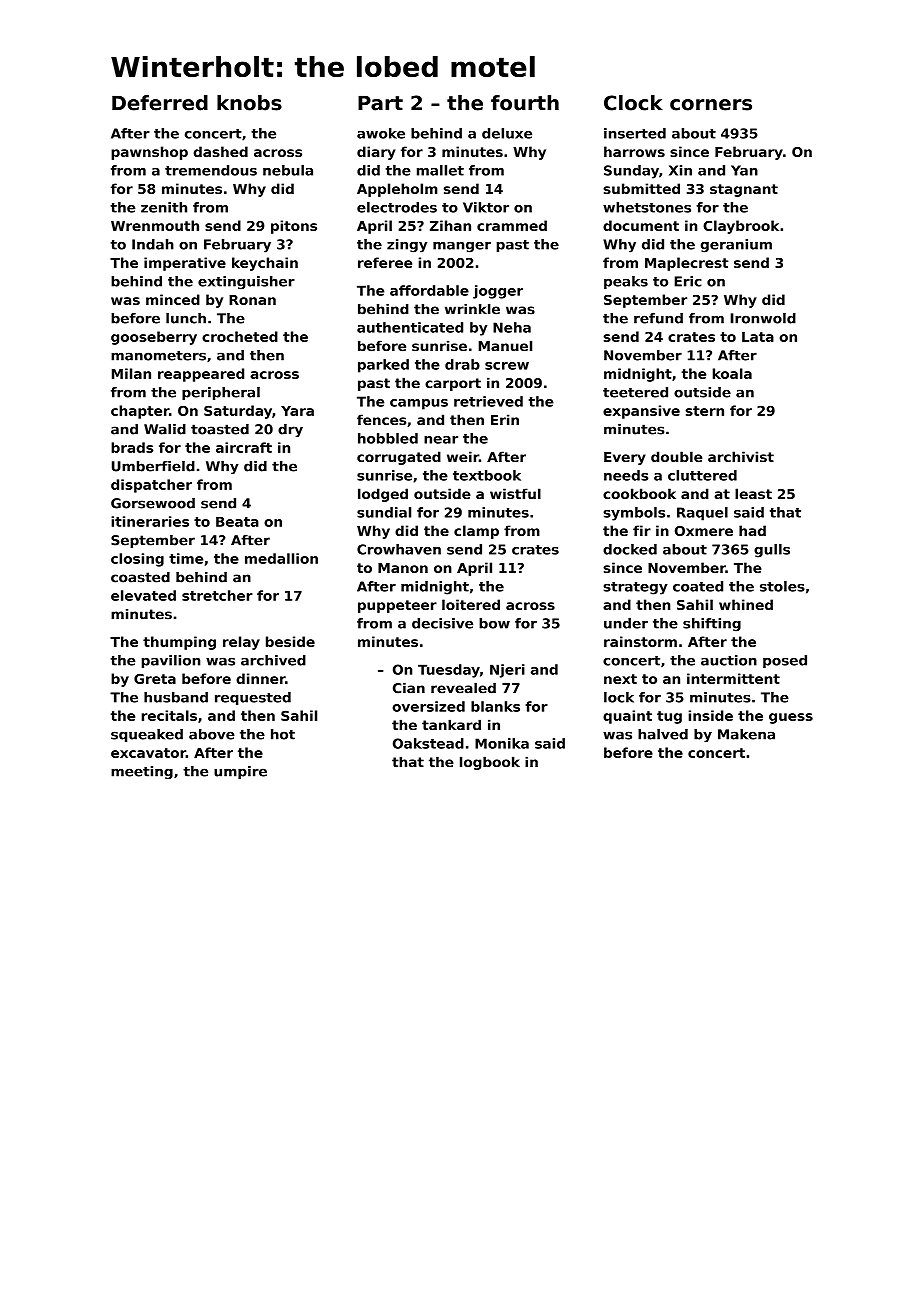 This screenshot has height=1308, width=924. Describe the element at coordinates (221, 151) in the screenshot. I see `dashed` at that location.
